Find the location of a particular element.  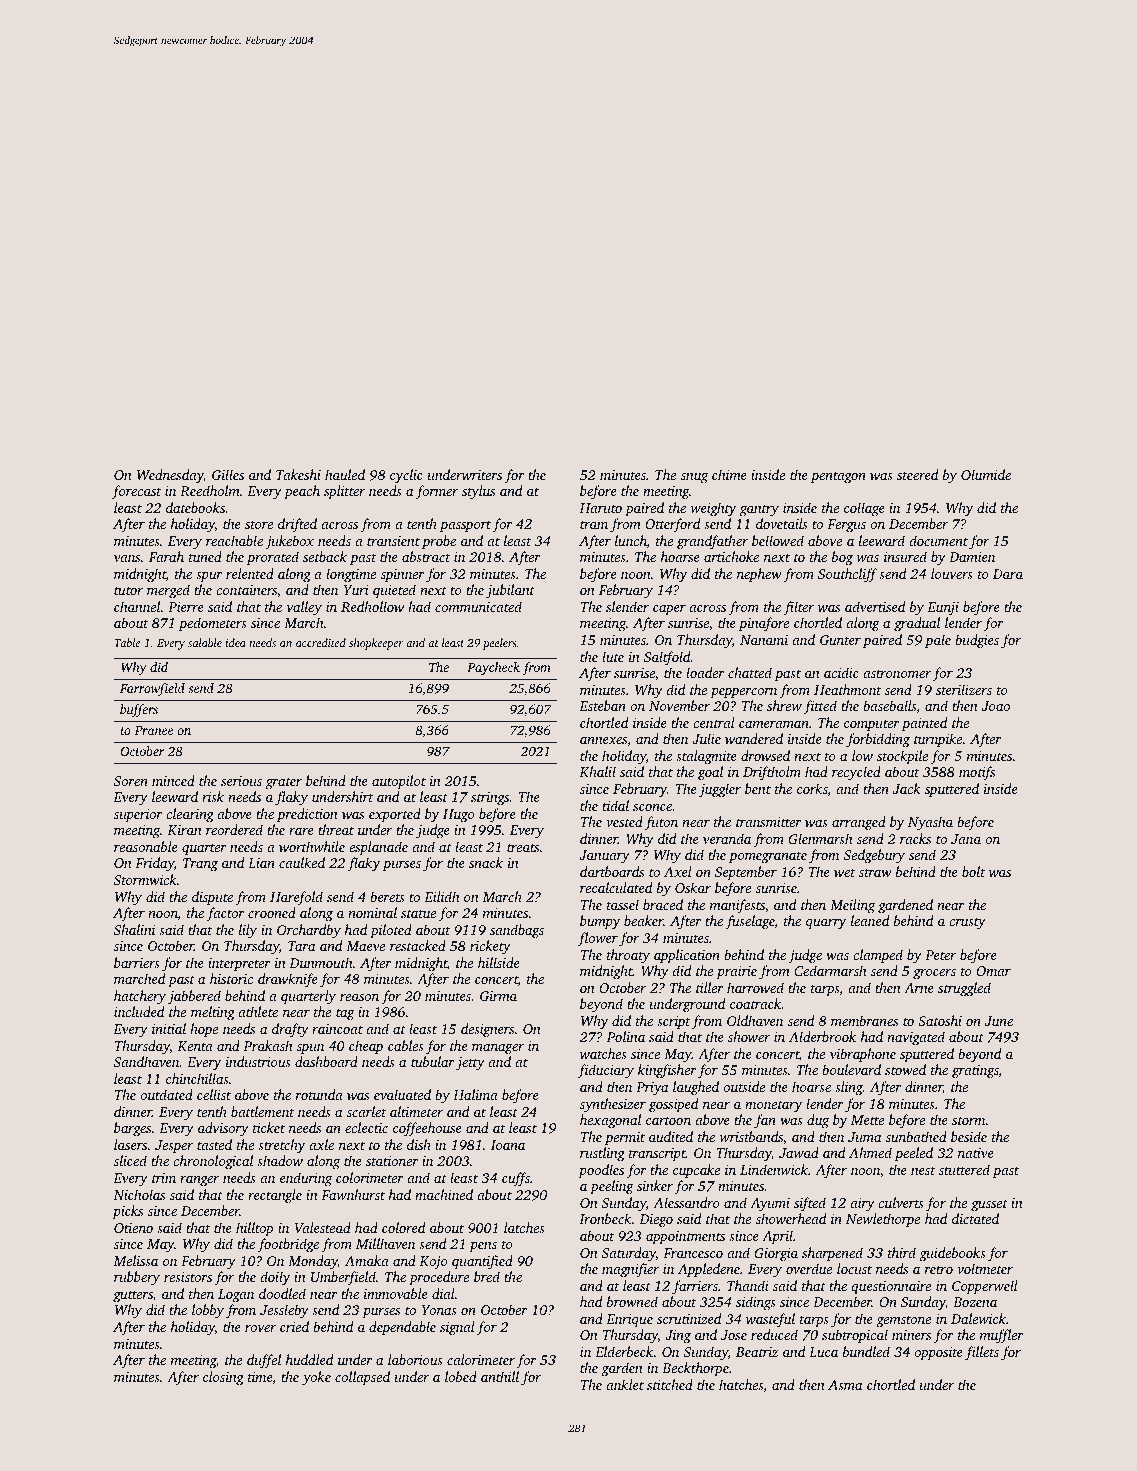

Esteban is located at coordinates (602, 705).
